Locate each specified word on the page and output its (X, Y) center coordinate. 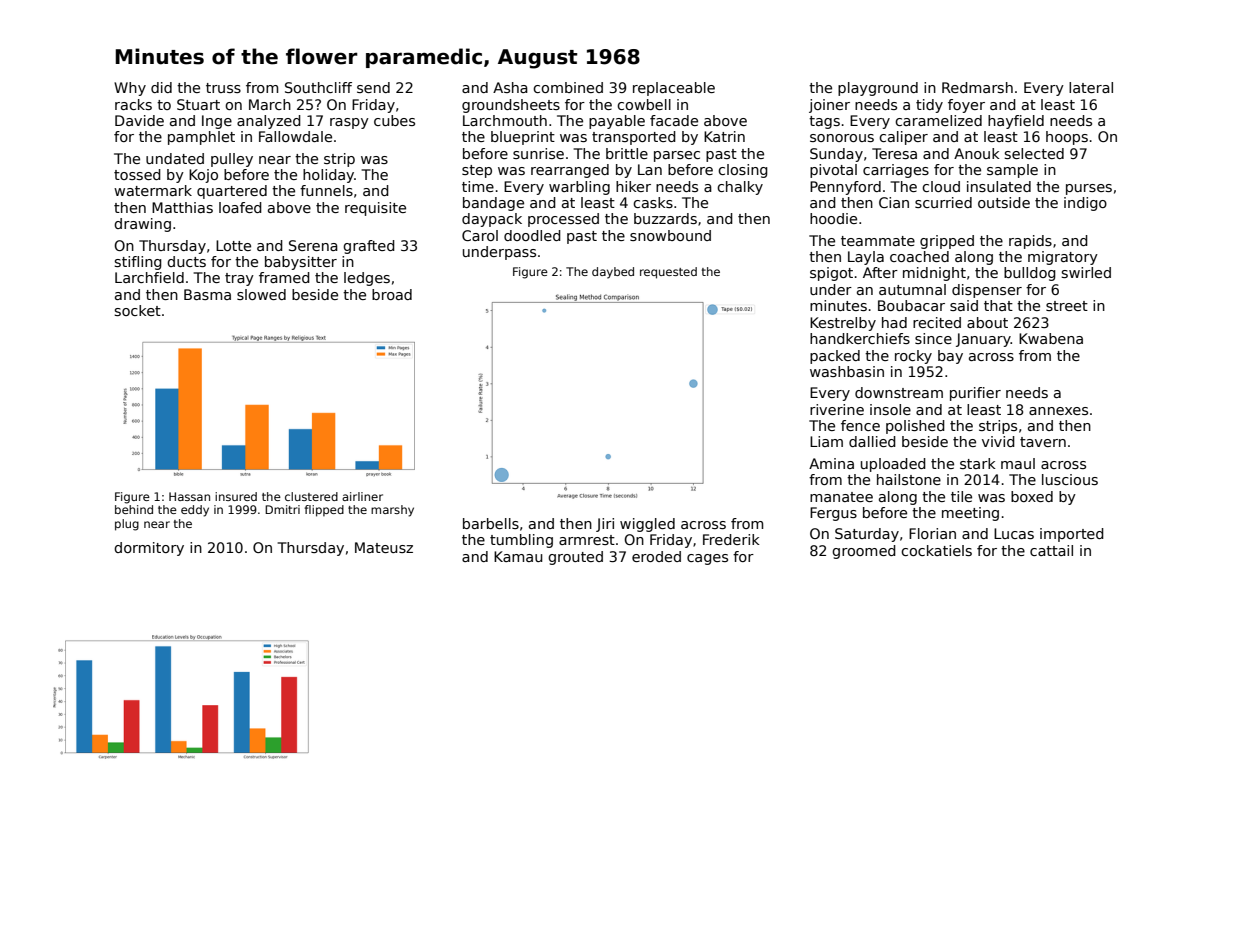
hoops (1067, 138)
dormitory (149, 549)
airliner (362, 496)
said (964, 305)
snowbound (670, 235)
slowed (261, 294)
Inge (217, 122)
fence (860, 425)
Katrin (724, 136)
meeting (970, 514)
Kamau (518, 556)
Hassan (189, 496)
